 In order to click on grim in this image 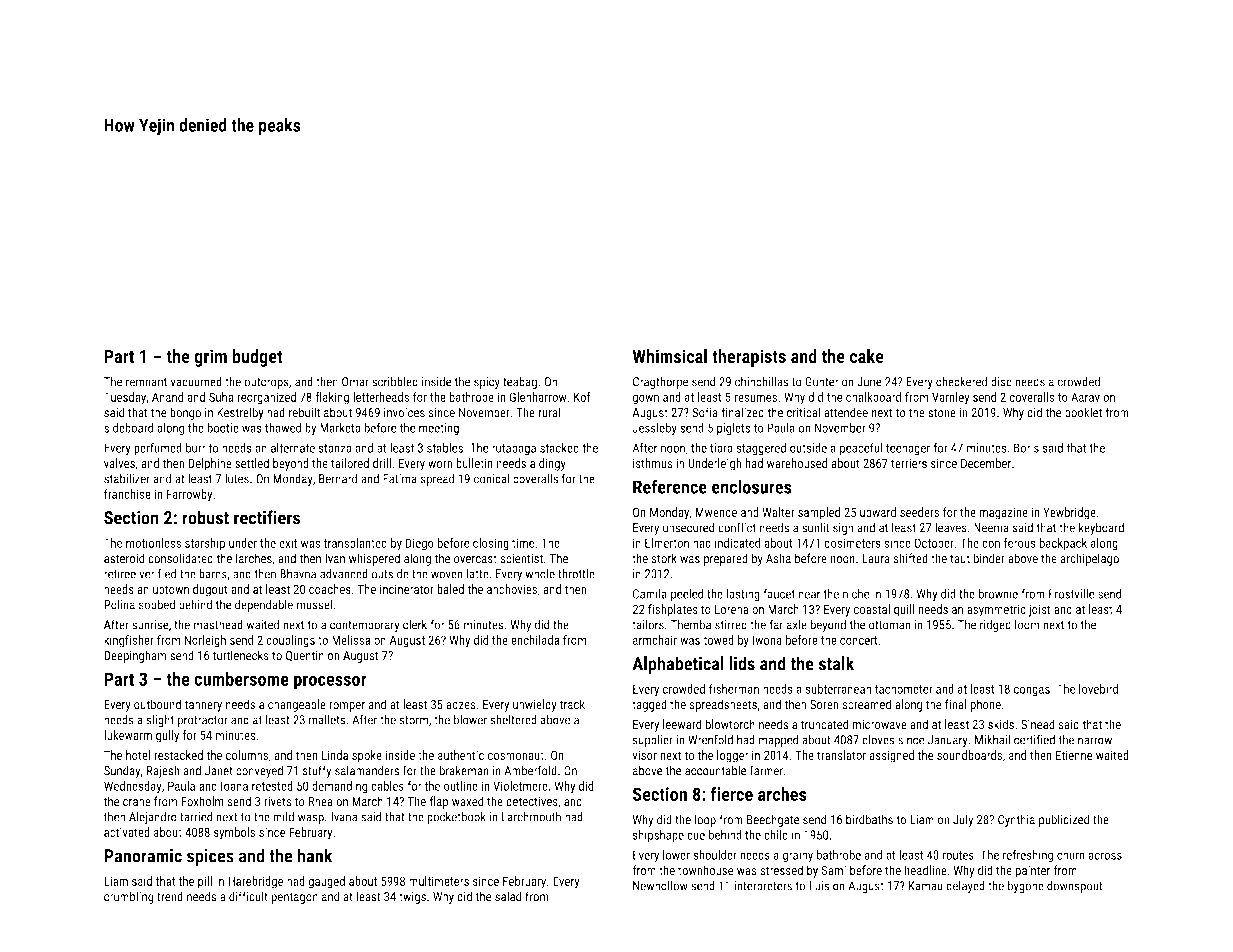, I will do `click(210, 358)`.
